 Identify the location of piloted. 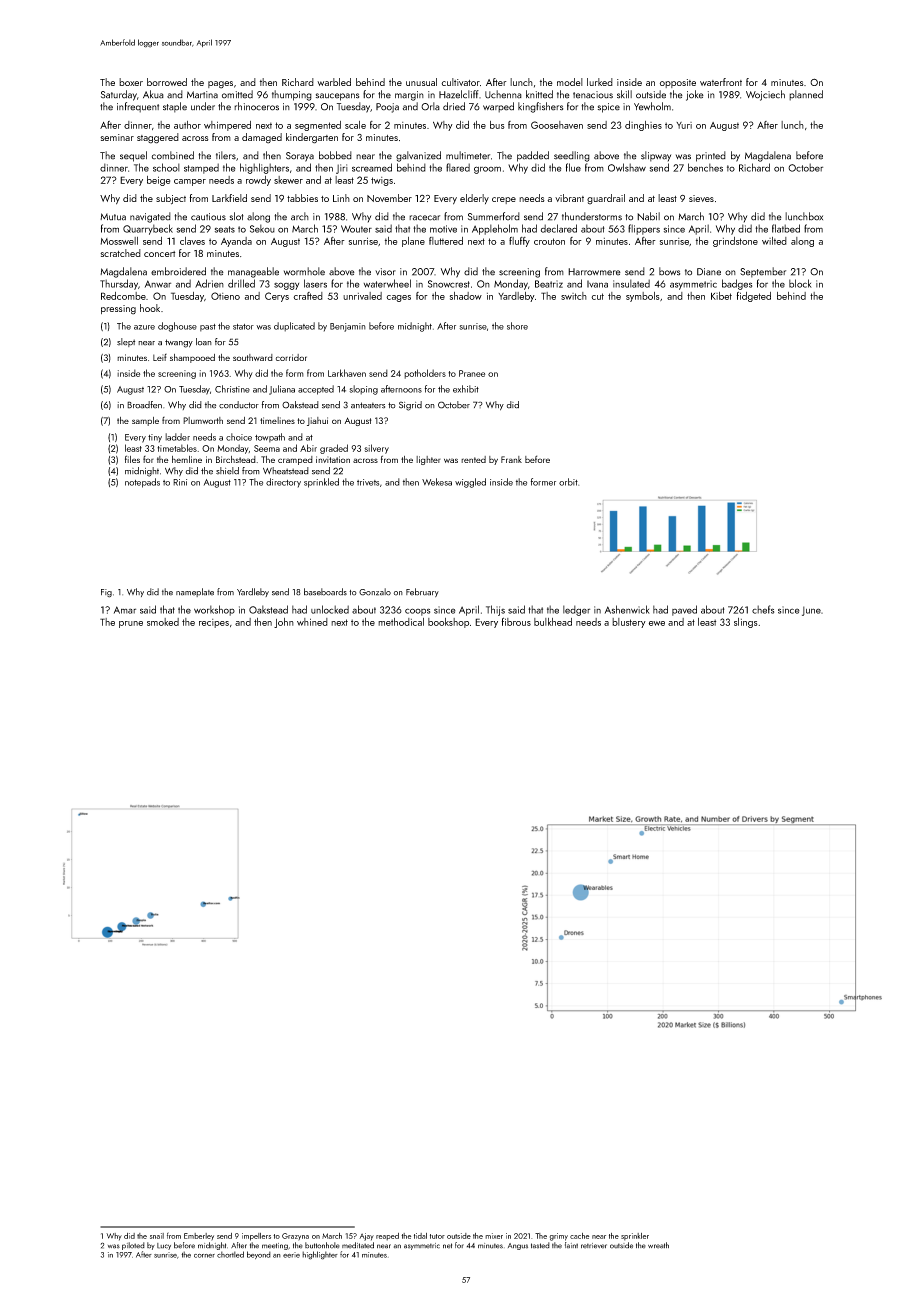
(133, 1246).
